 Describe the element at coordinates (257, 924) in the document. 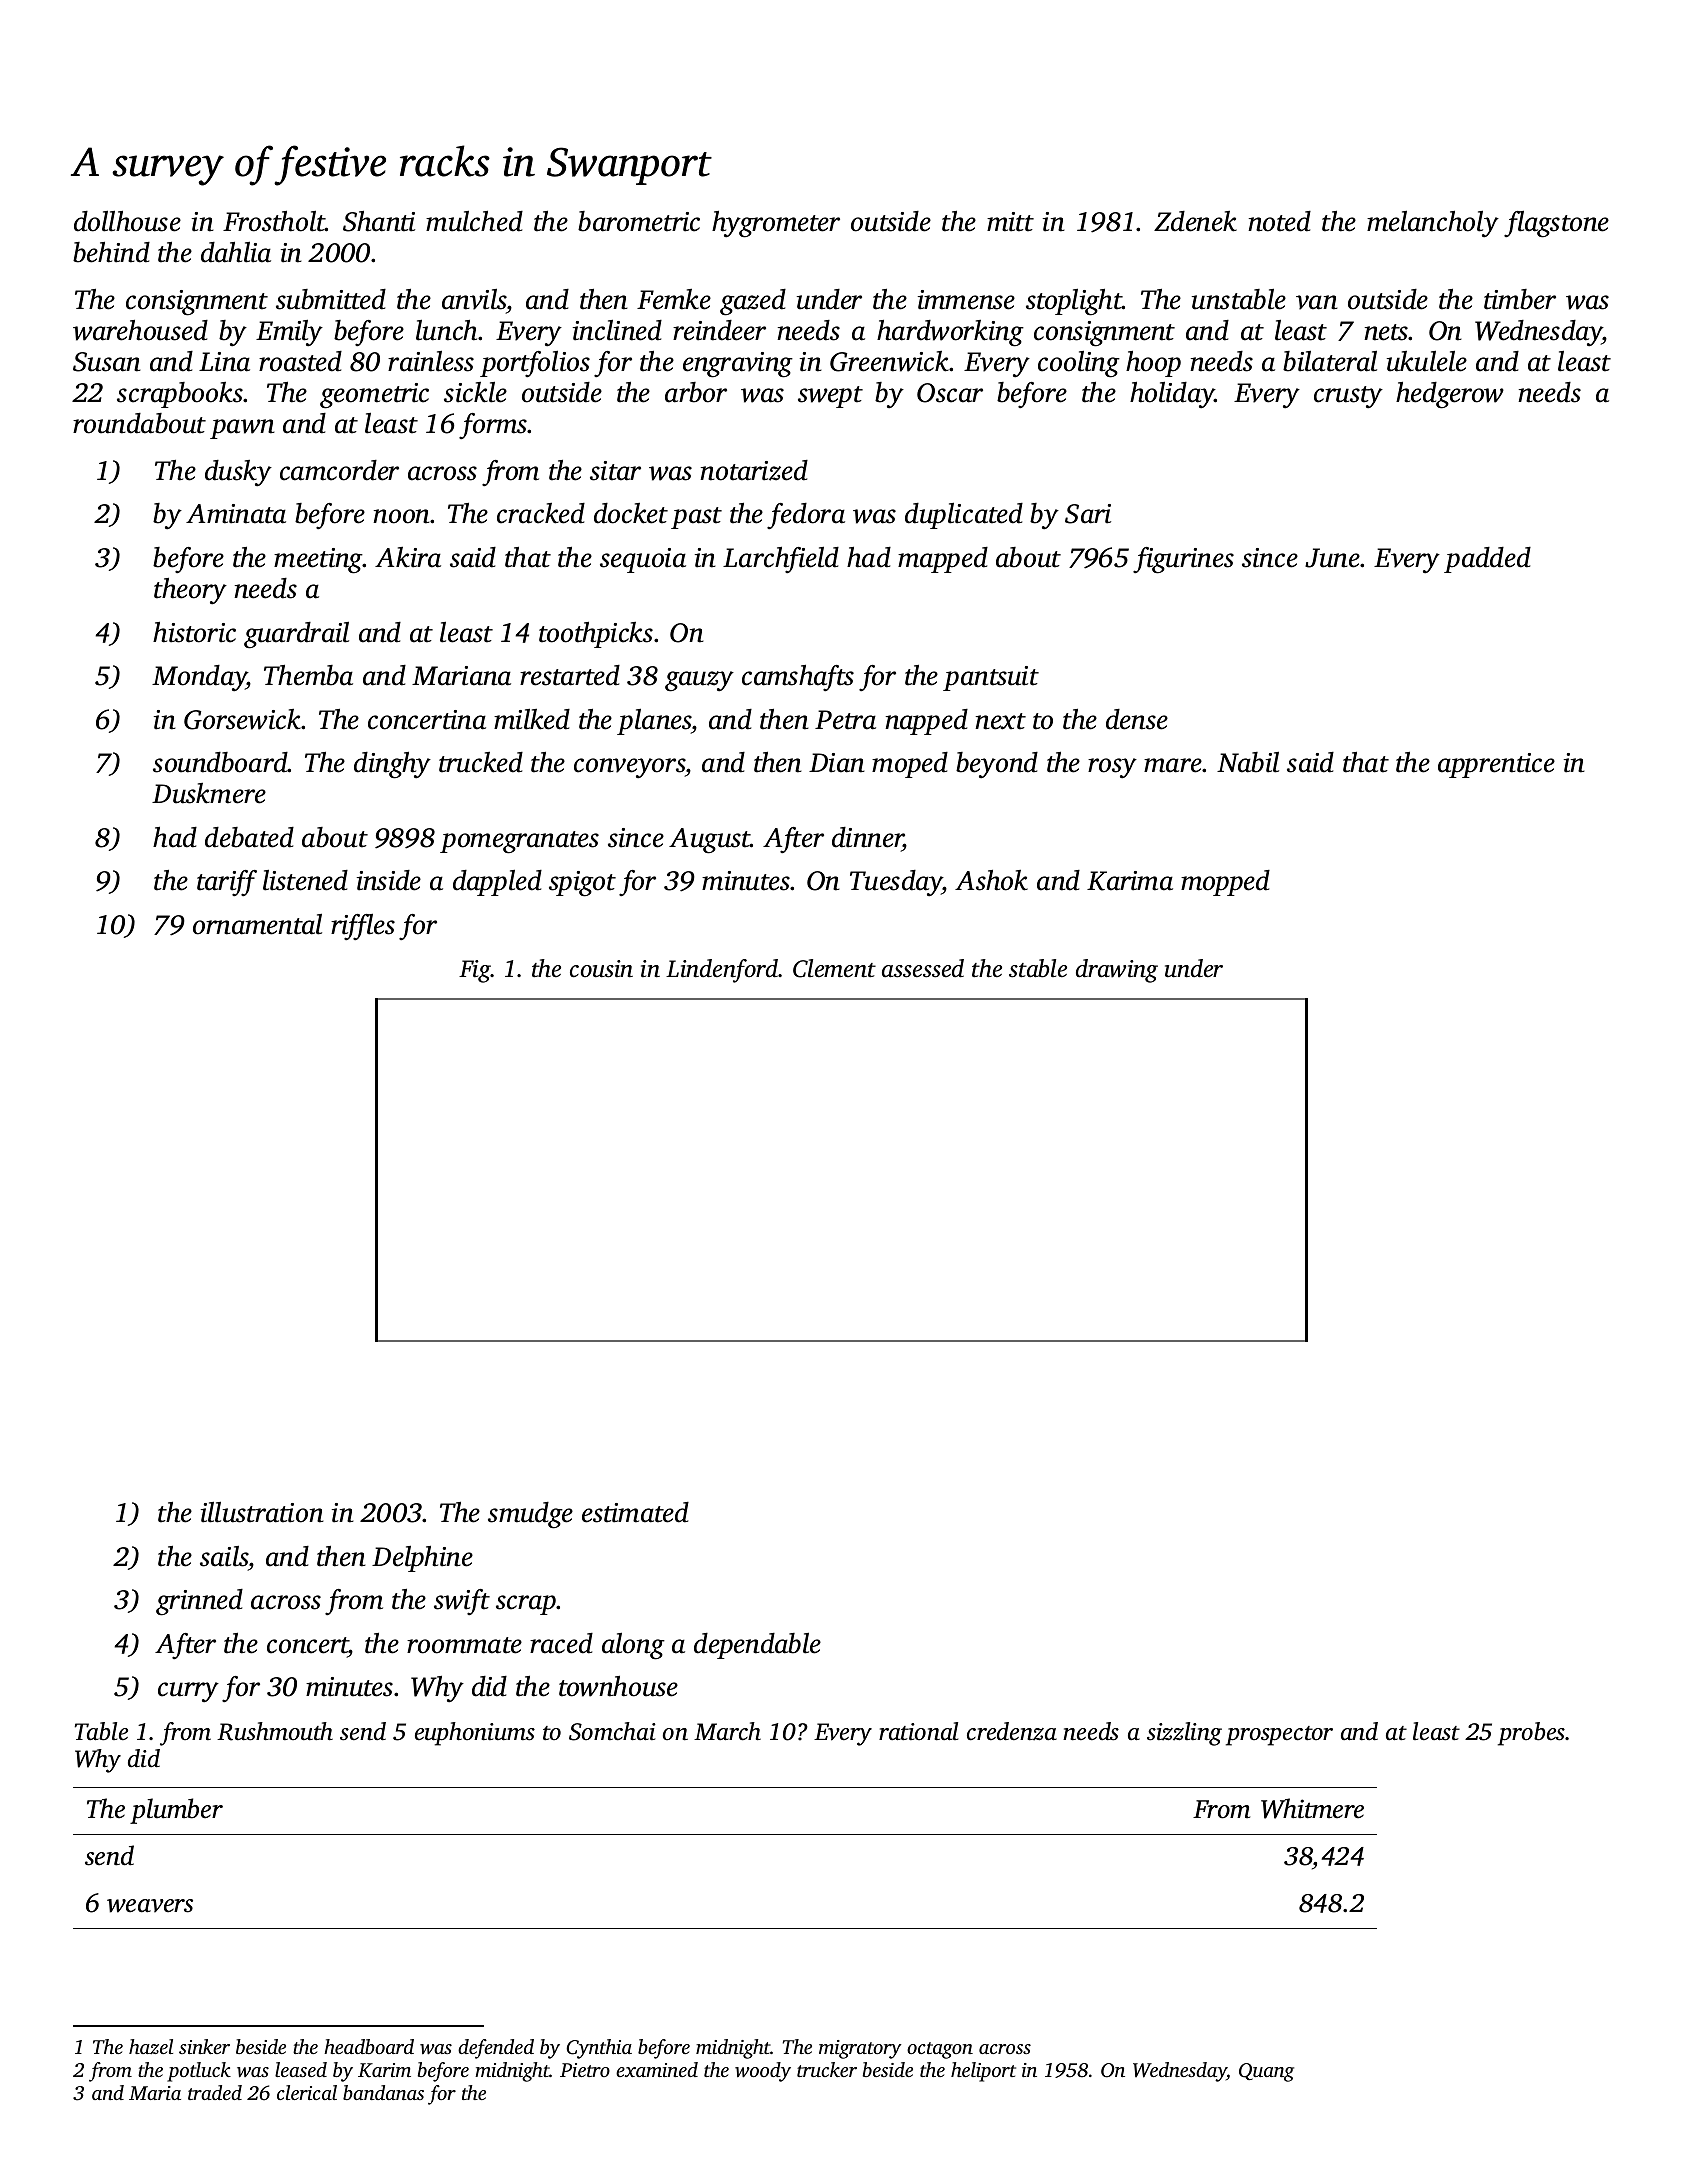

I see `ornamental` at that location.
